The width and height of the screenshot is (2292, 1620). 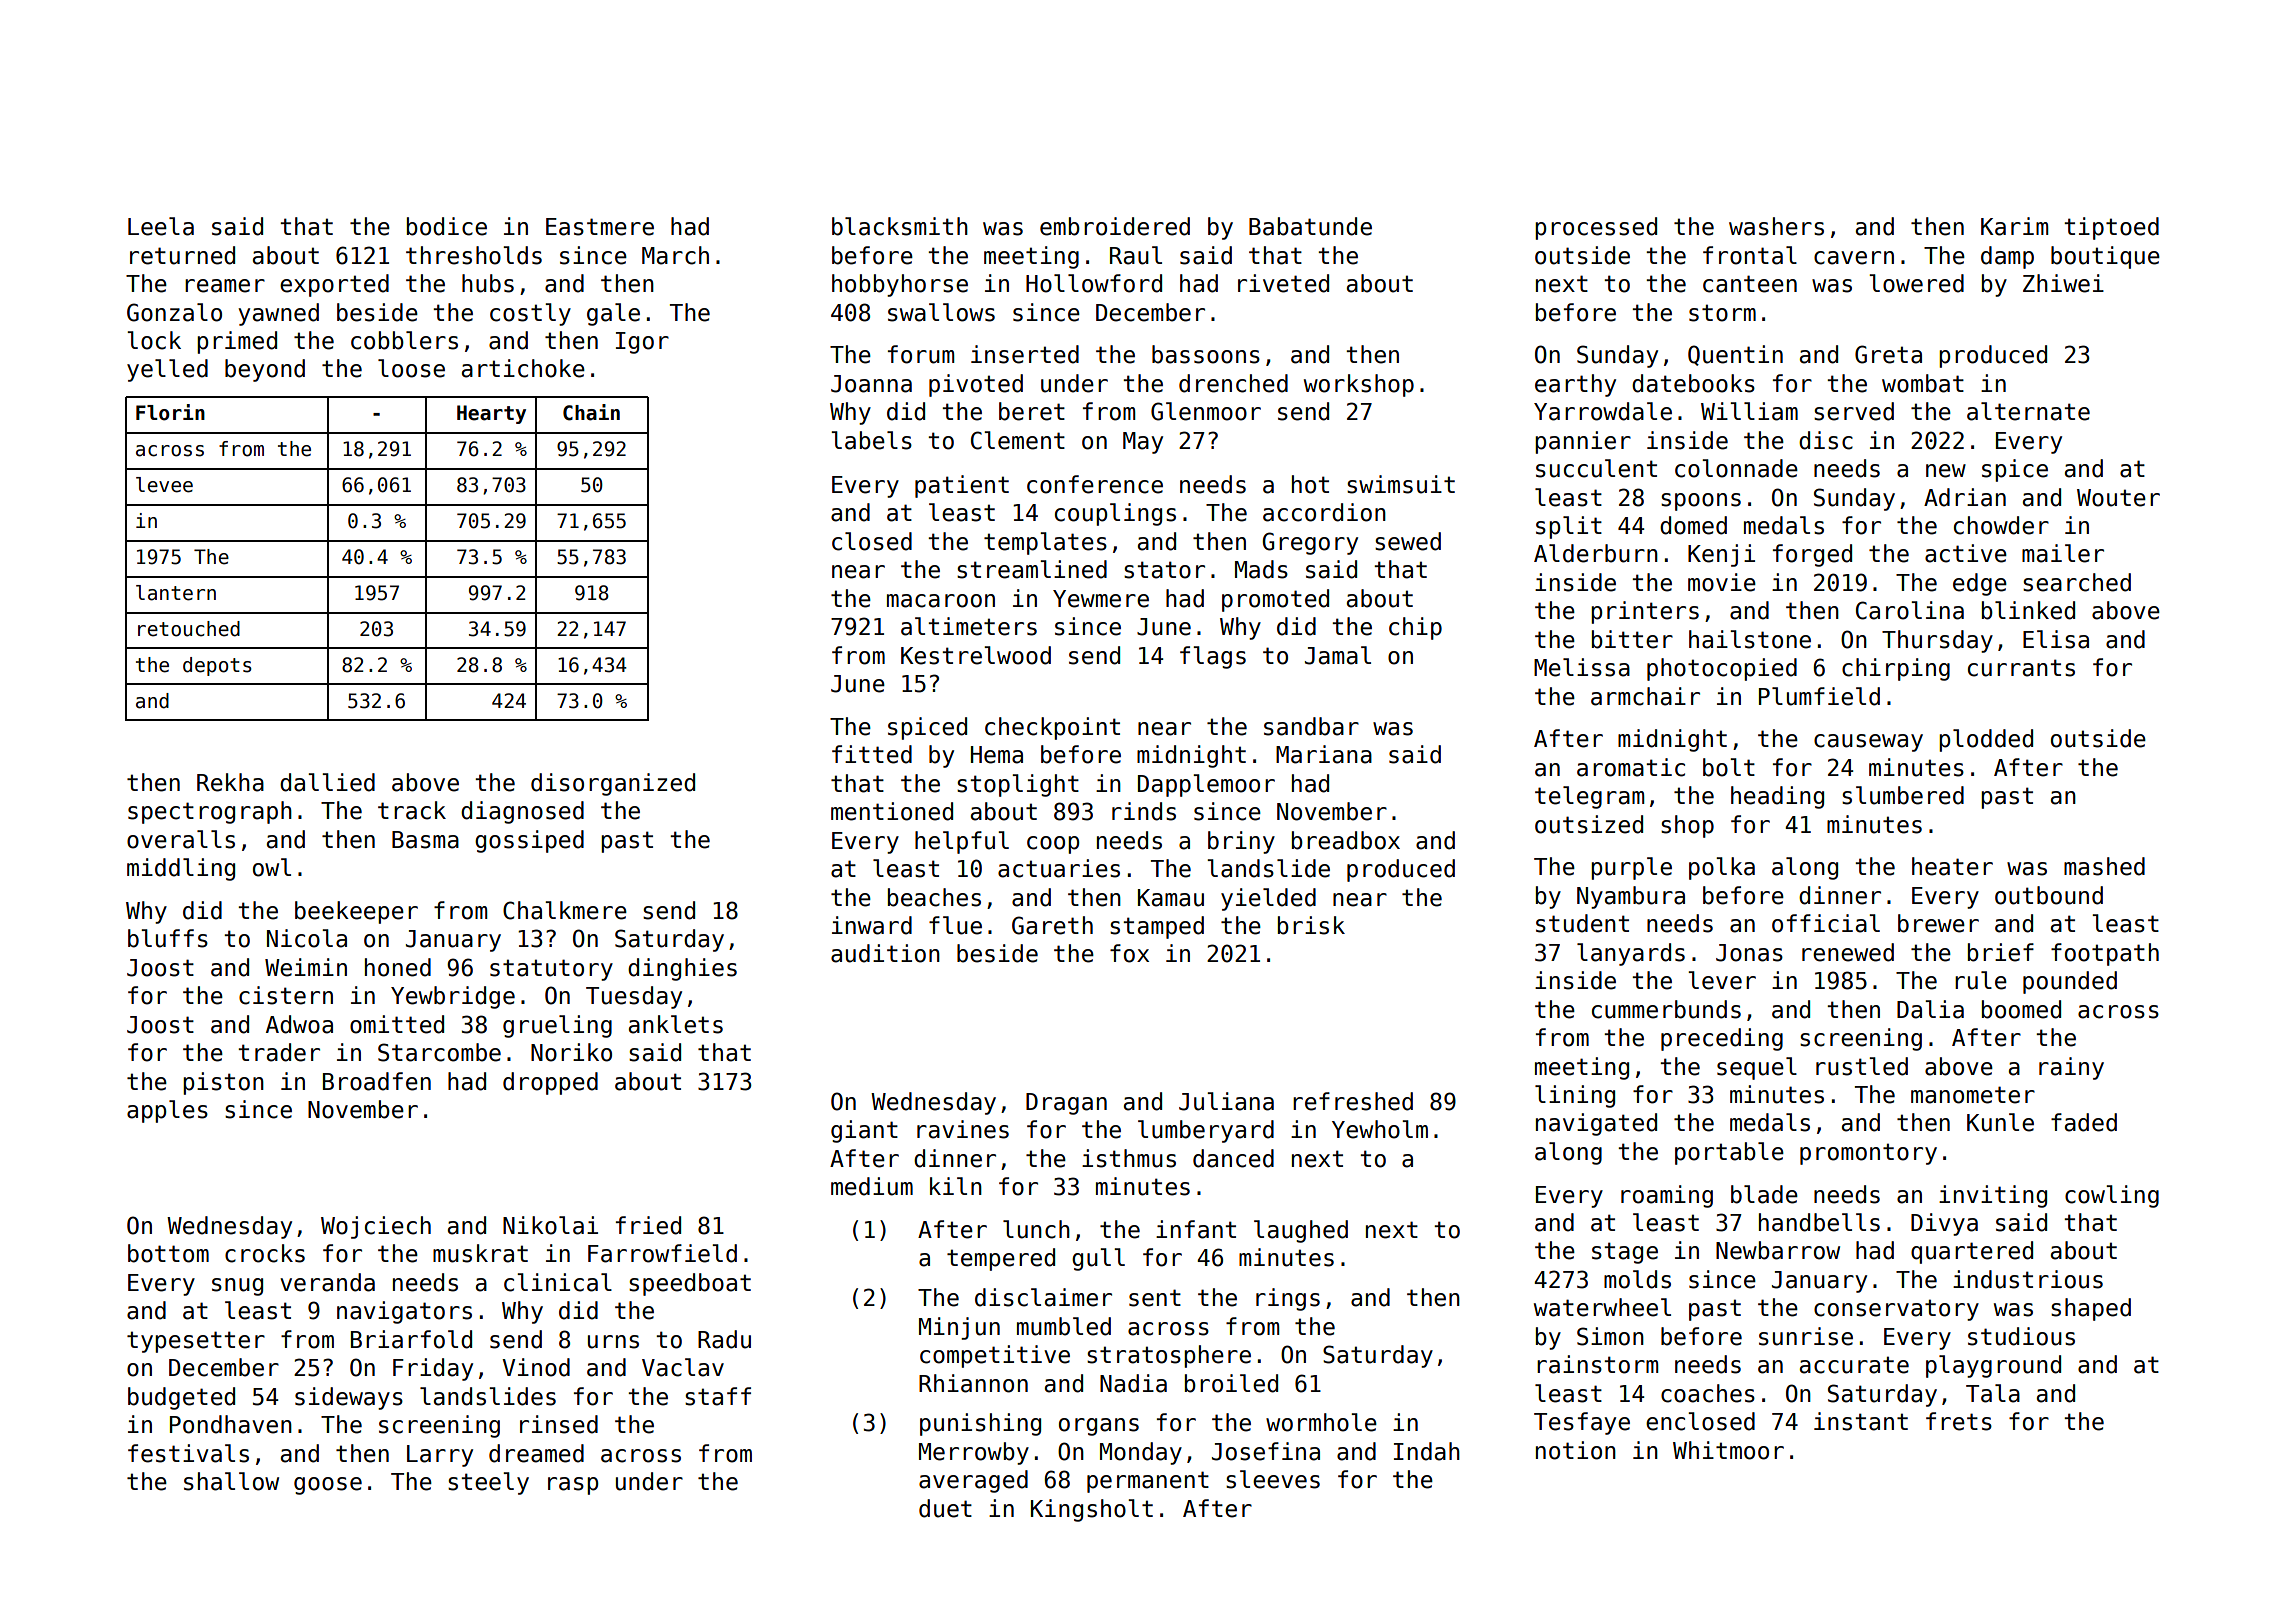 I want to click on goose, so click(x=328, y=1486).
